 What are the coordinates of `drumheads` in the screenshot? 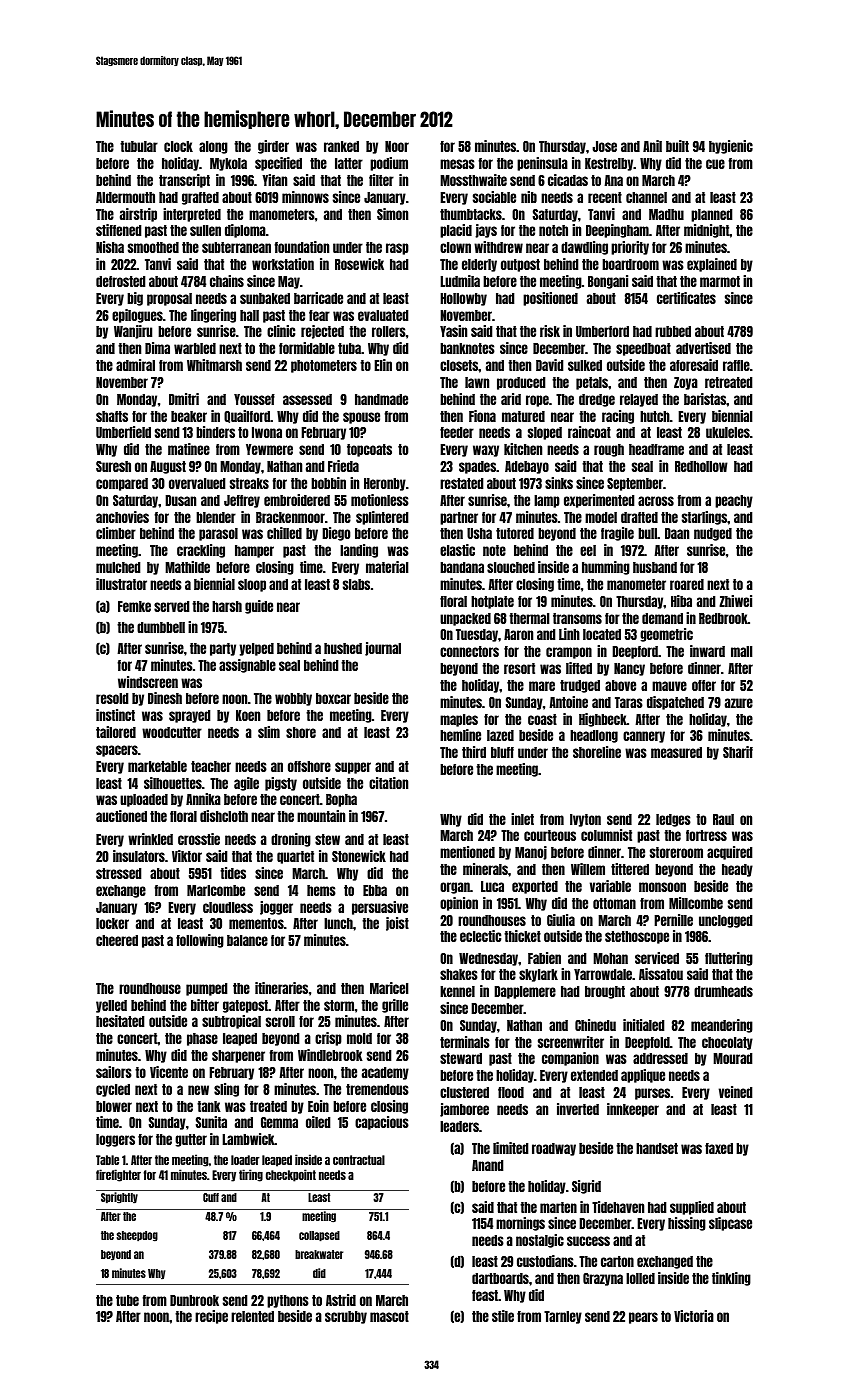 It's located at (723, 991).
